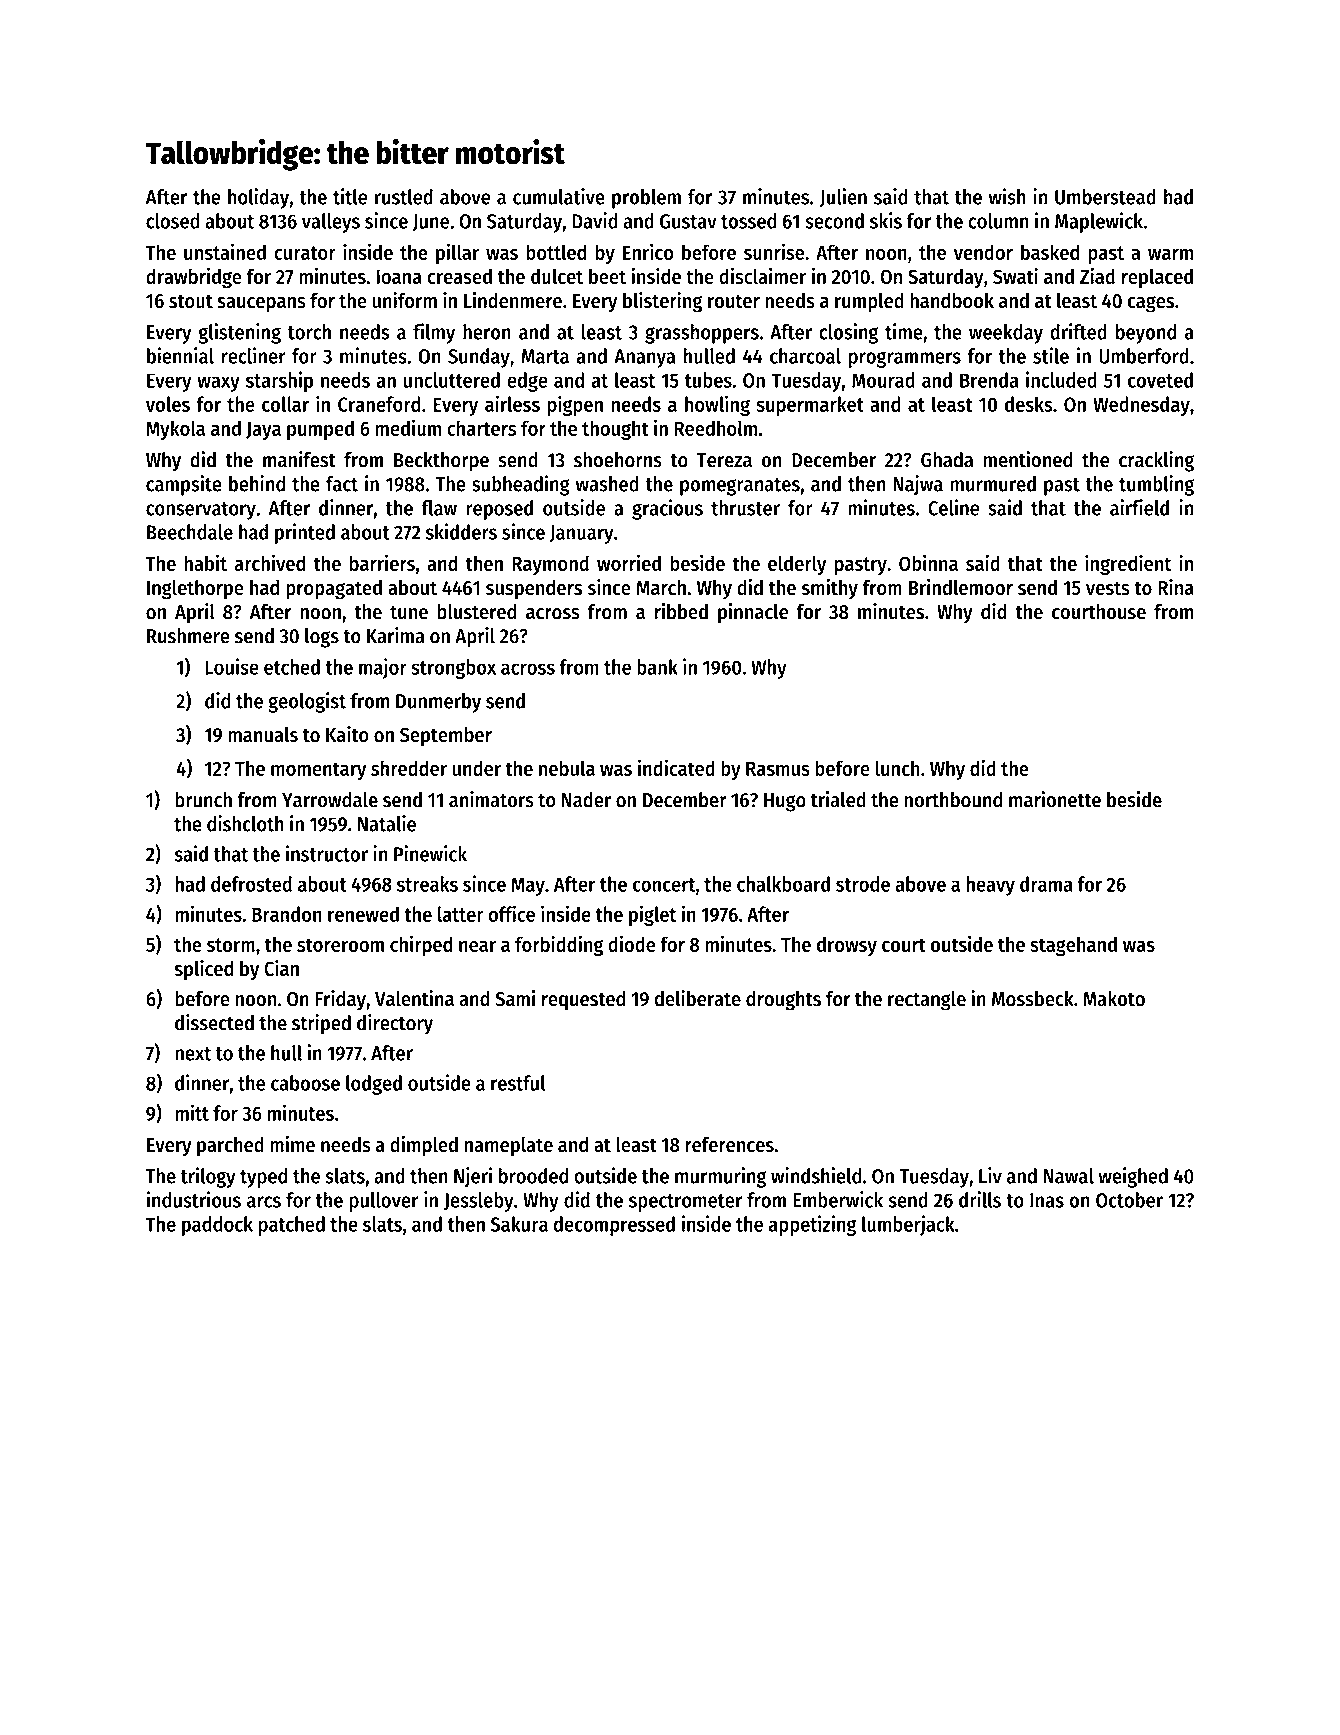 The height and width of the screenshot is (1735, 1340). What do you see at coordinates (194, 278) in the screenshot?
I see `drawbridge` at bounding box center [194, 278].
